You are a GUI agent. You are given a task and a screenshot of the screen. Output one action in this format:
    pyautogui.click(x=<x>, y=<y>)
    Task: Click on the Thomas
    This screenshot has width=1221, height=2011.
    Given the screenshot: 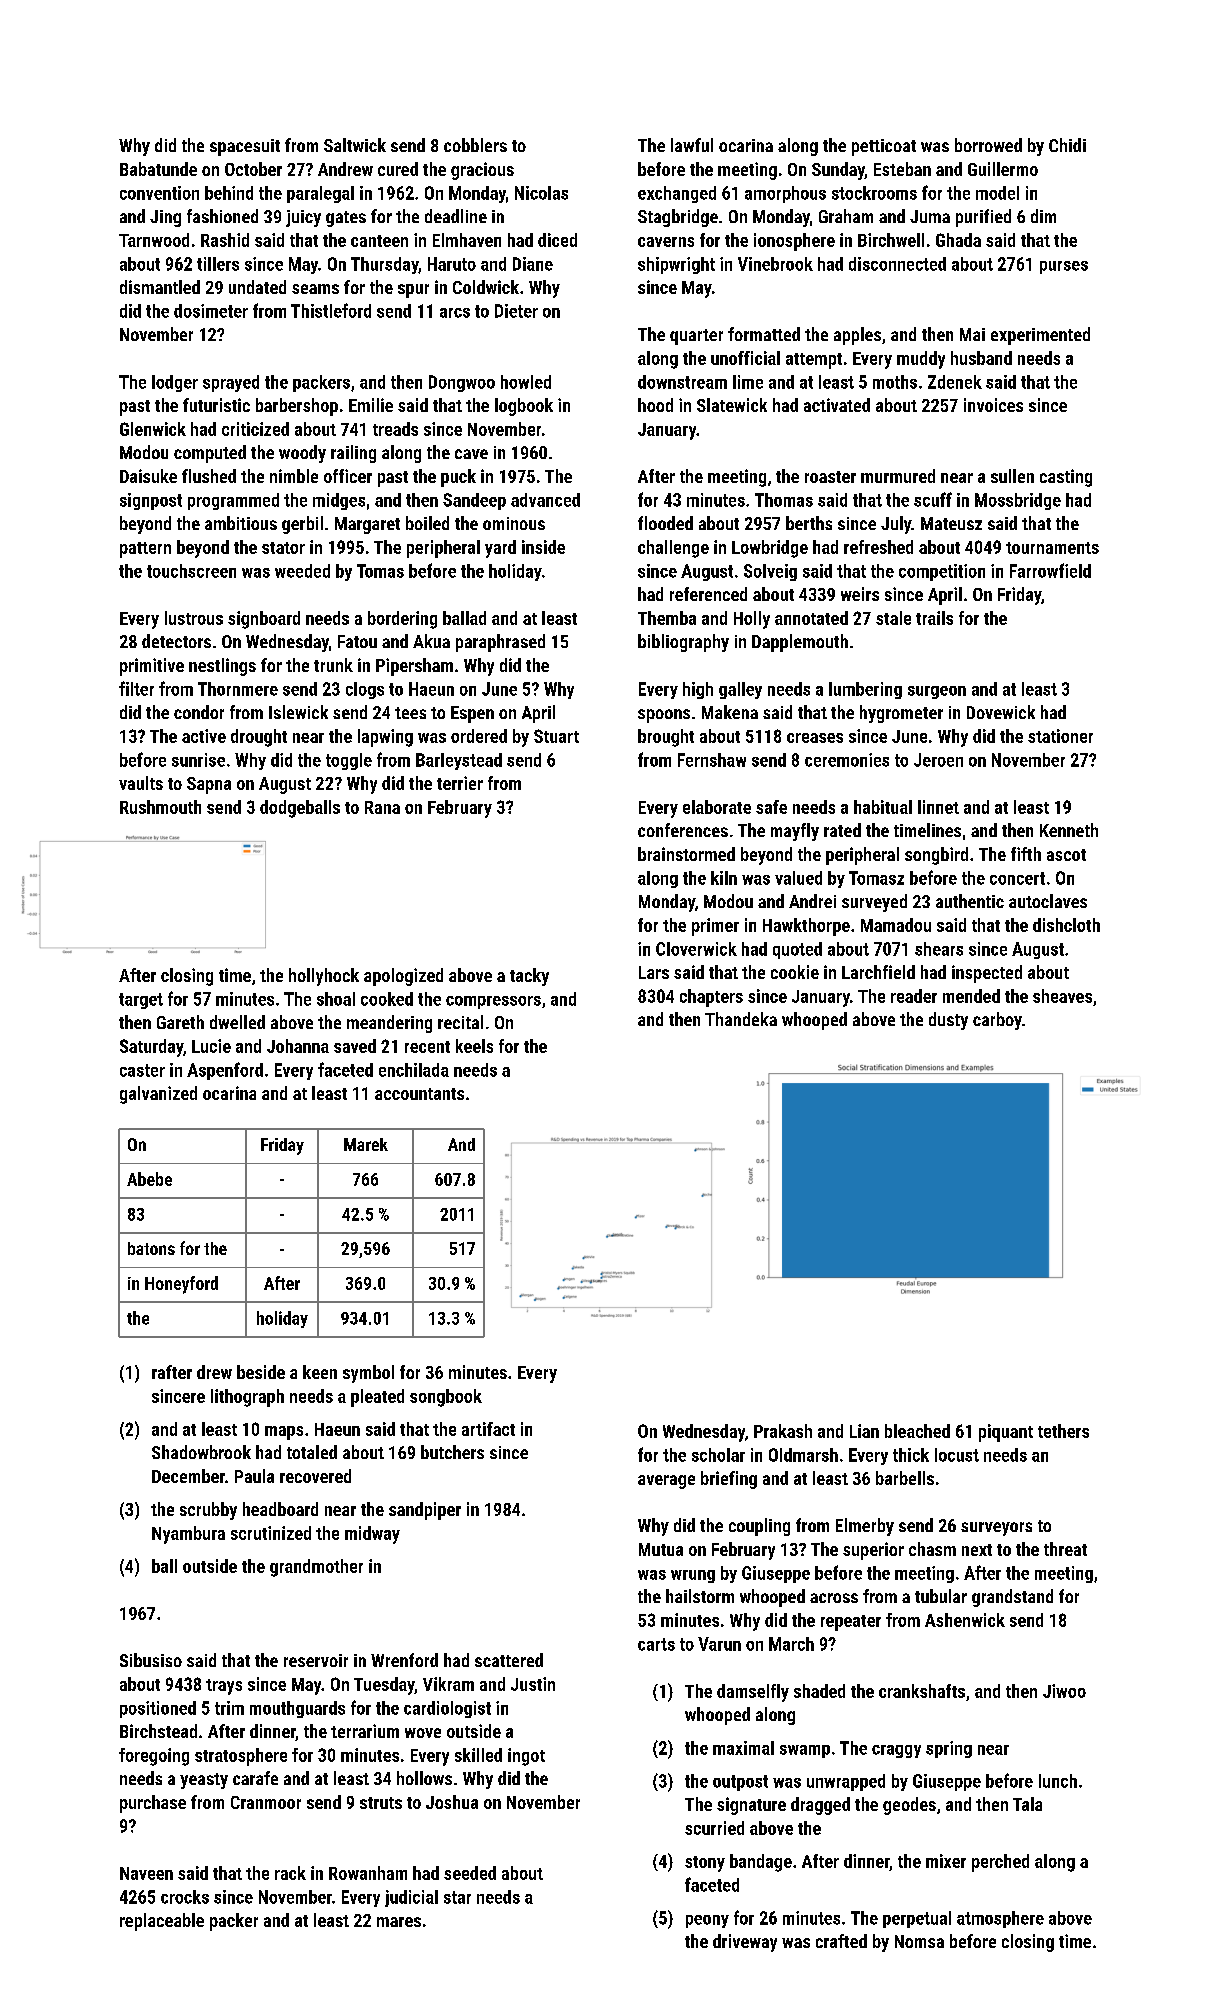 What is the action you would take?
    pyautogui.click(x=784, y=500)
